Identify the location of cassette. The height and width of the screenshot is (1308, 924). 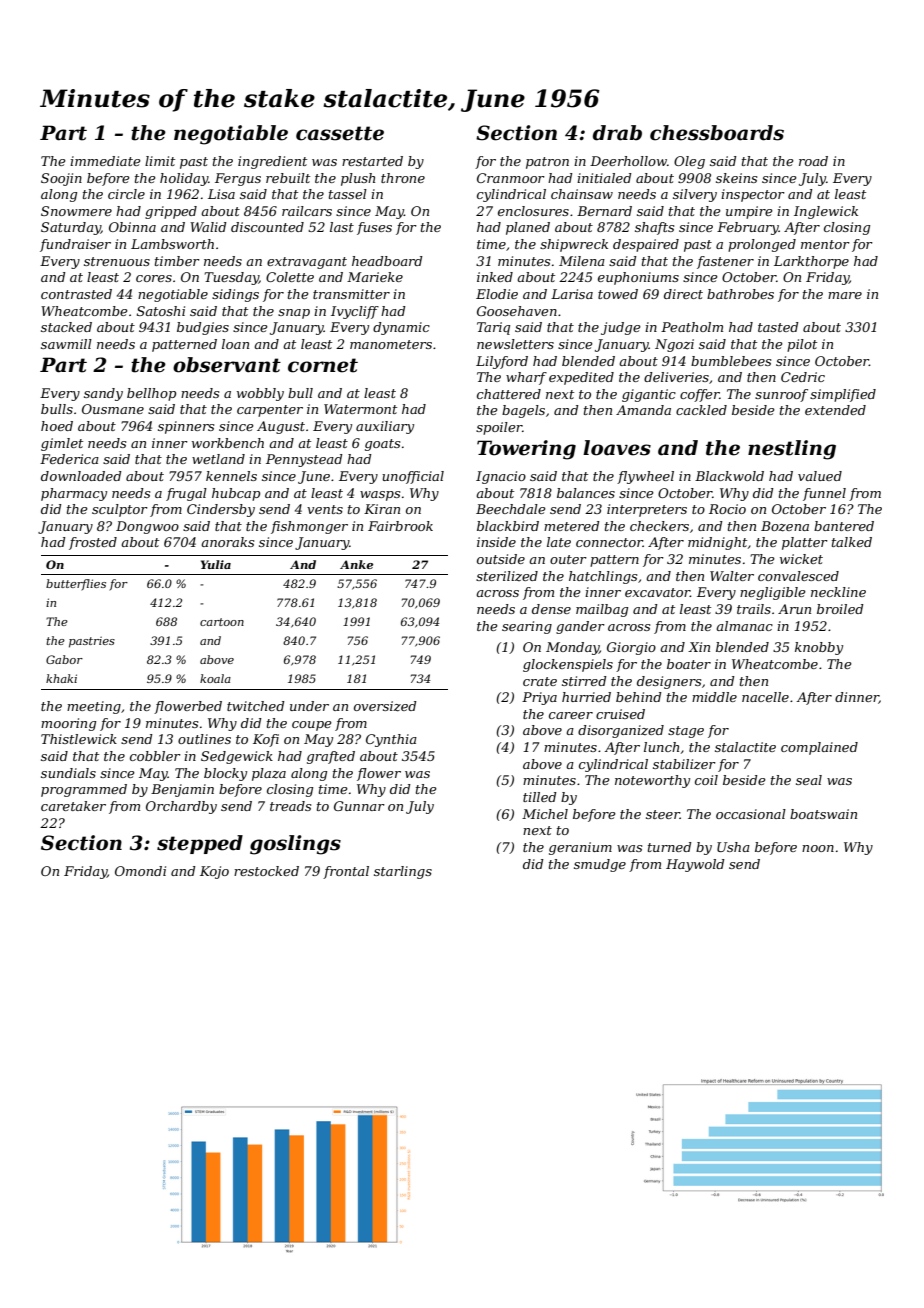
(340, 133).
